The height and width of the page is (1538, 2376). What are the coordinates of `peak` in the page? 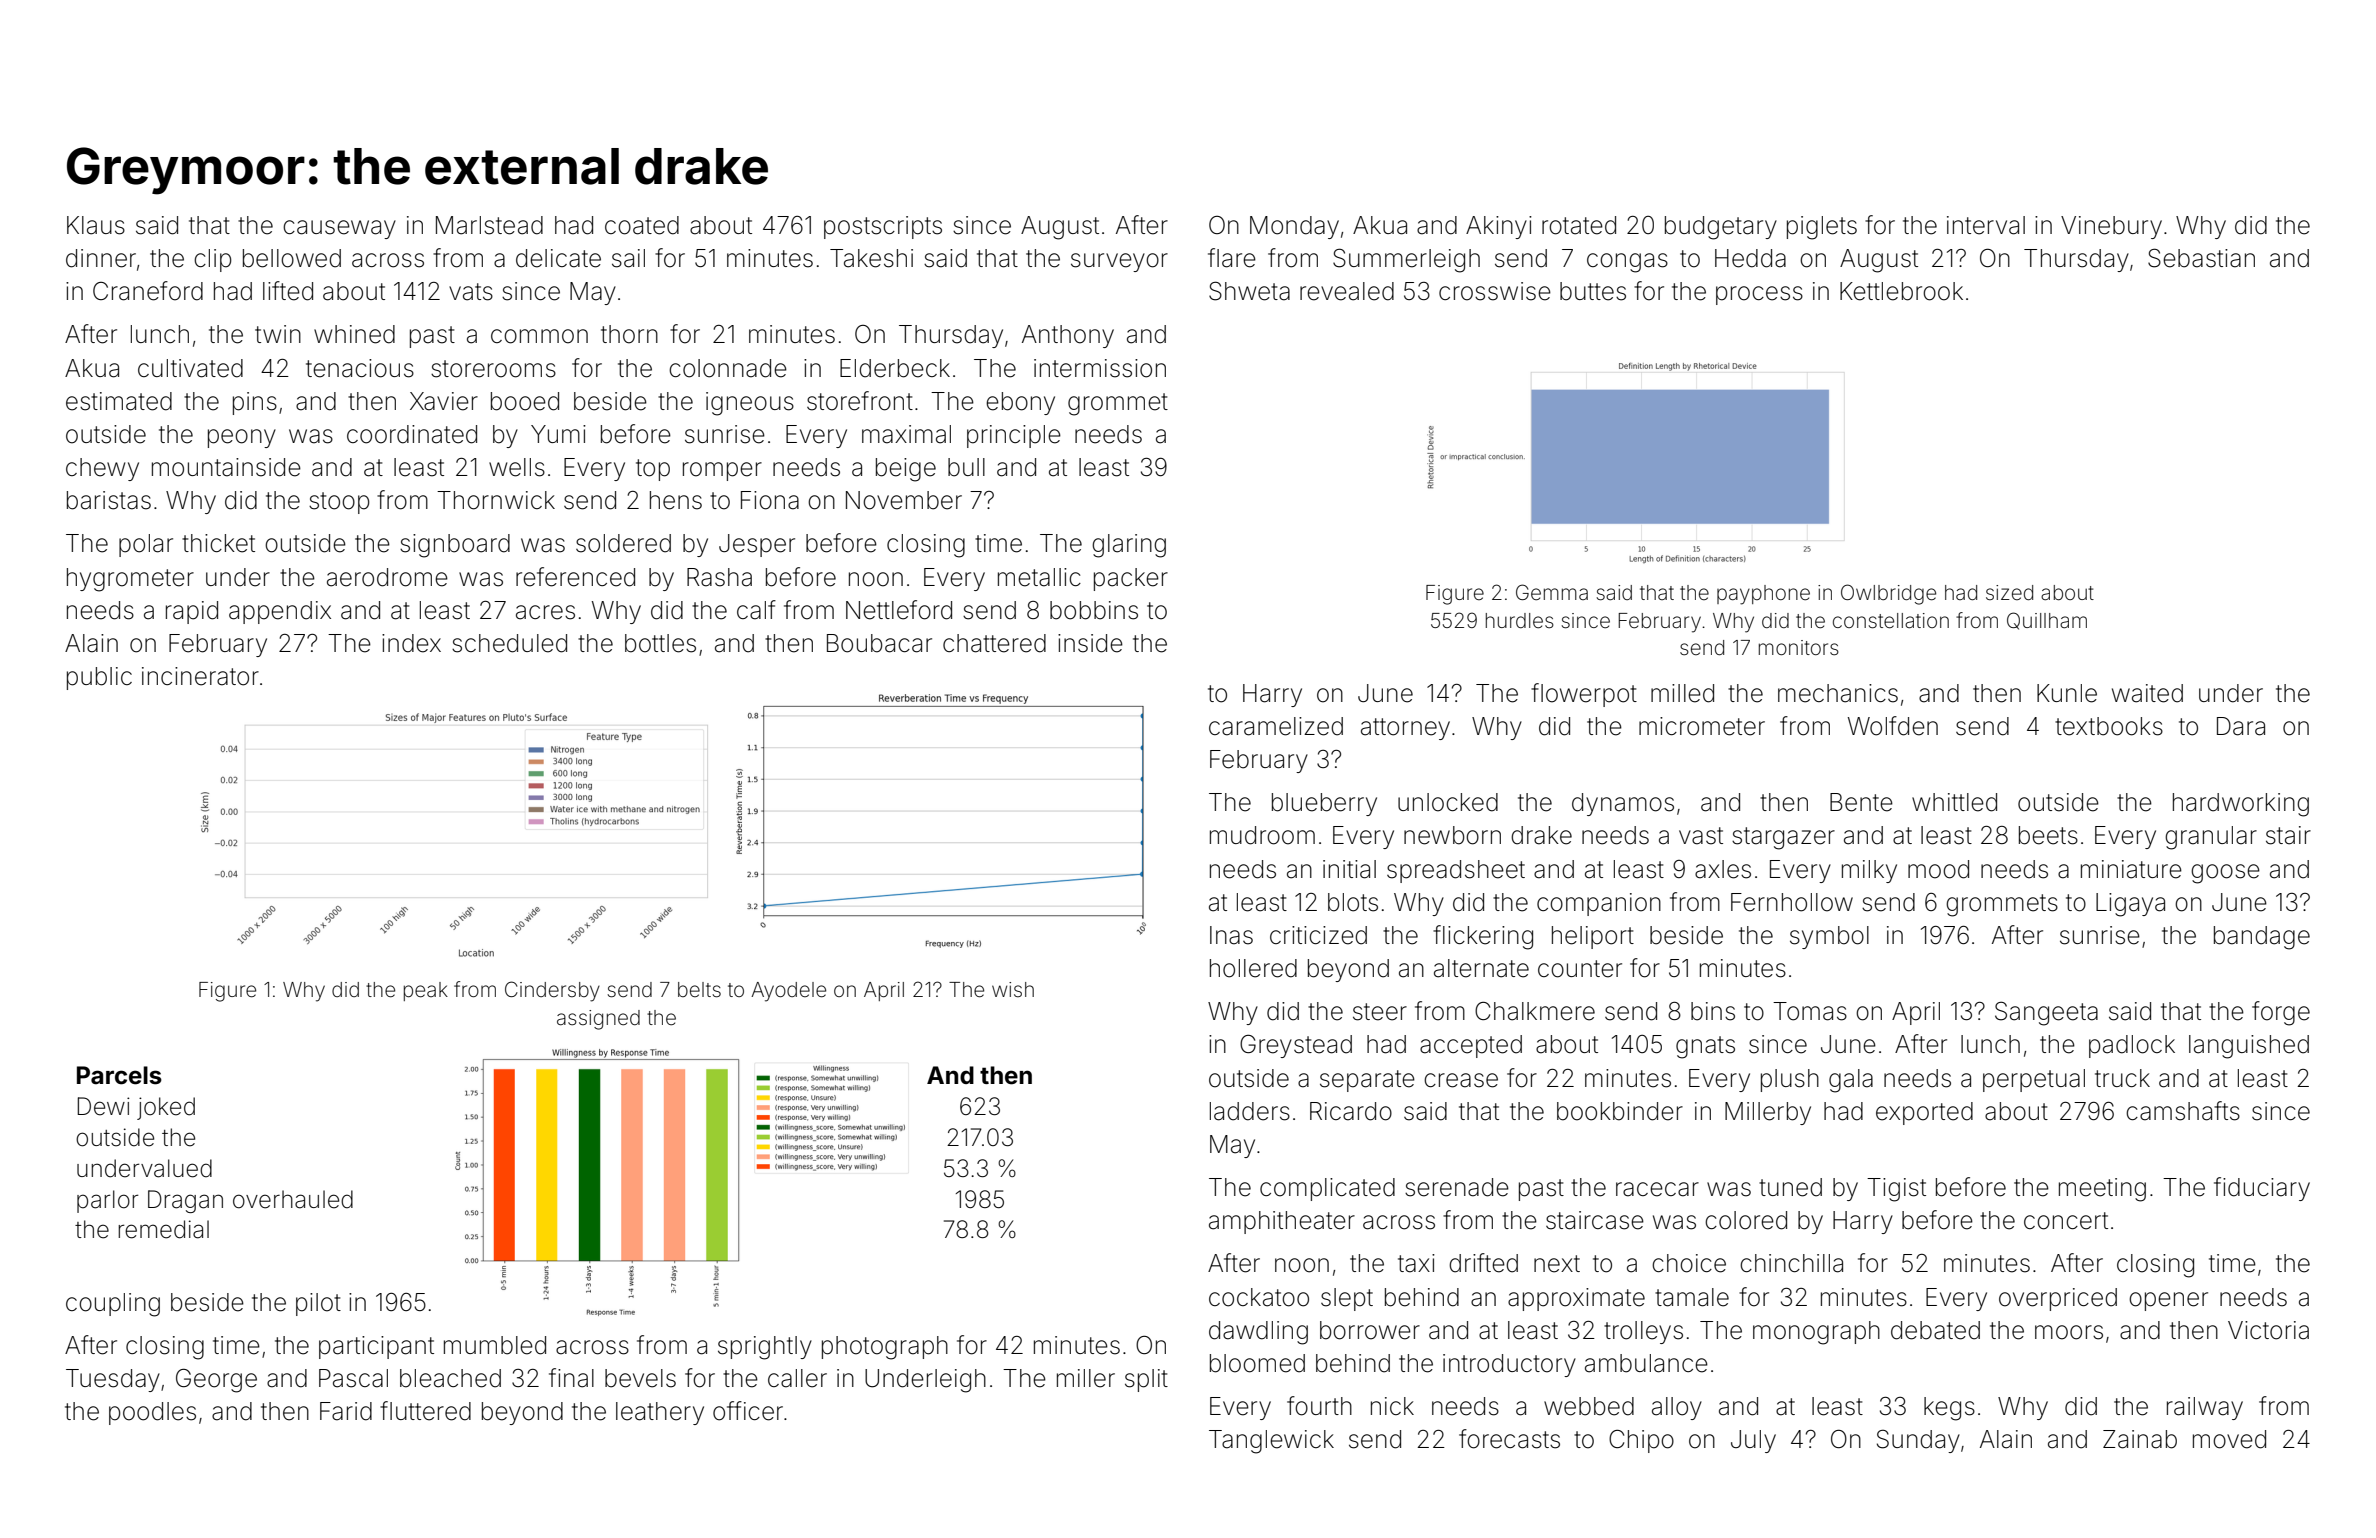 It's located at (426, 991).
